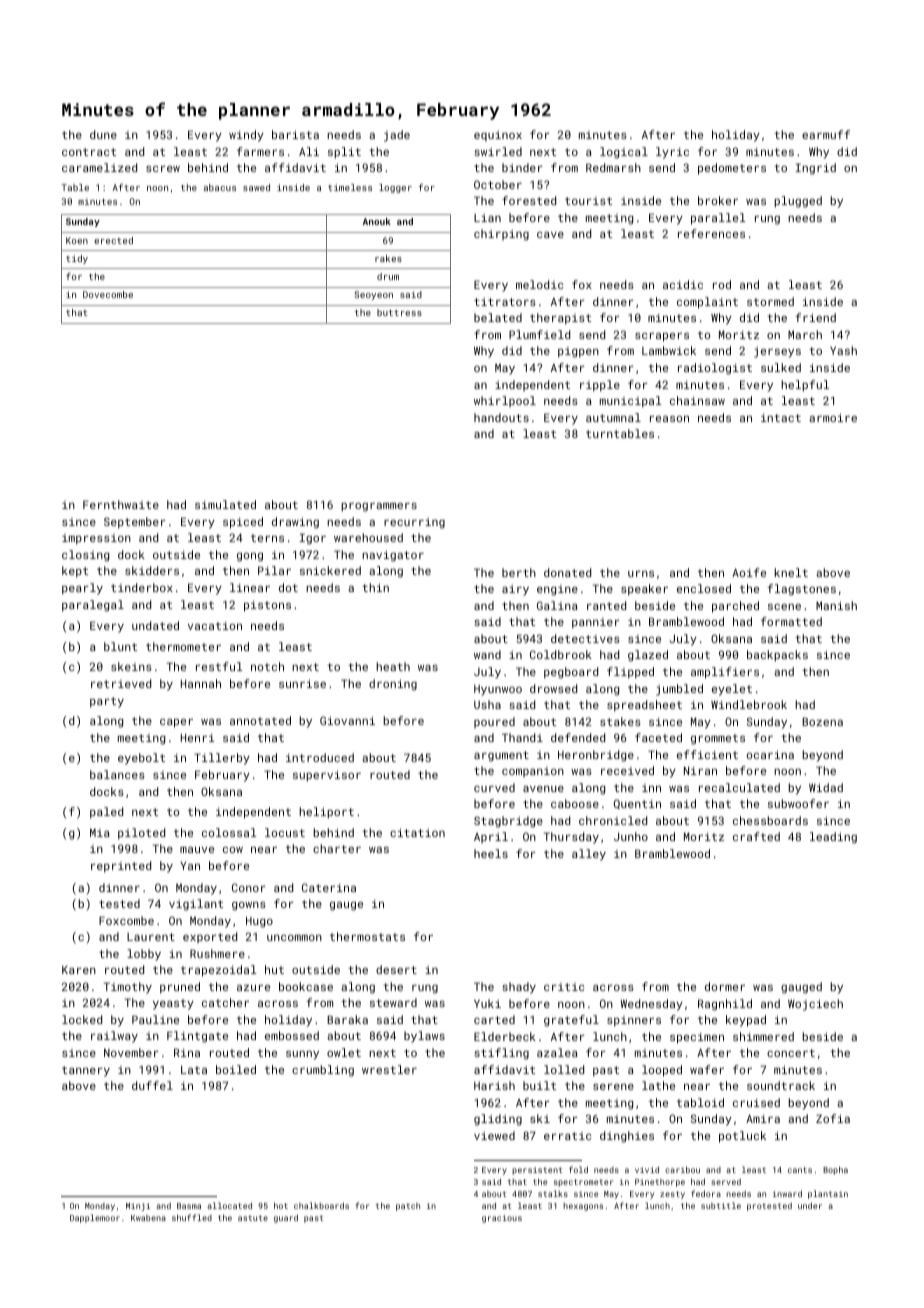  What do you see at coordinates (82, 1019) in the screenshot?
I see `locked` at bounding box center [82, 1019].
